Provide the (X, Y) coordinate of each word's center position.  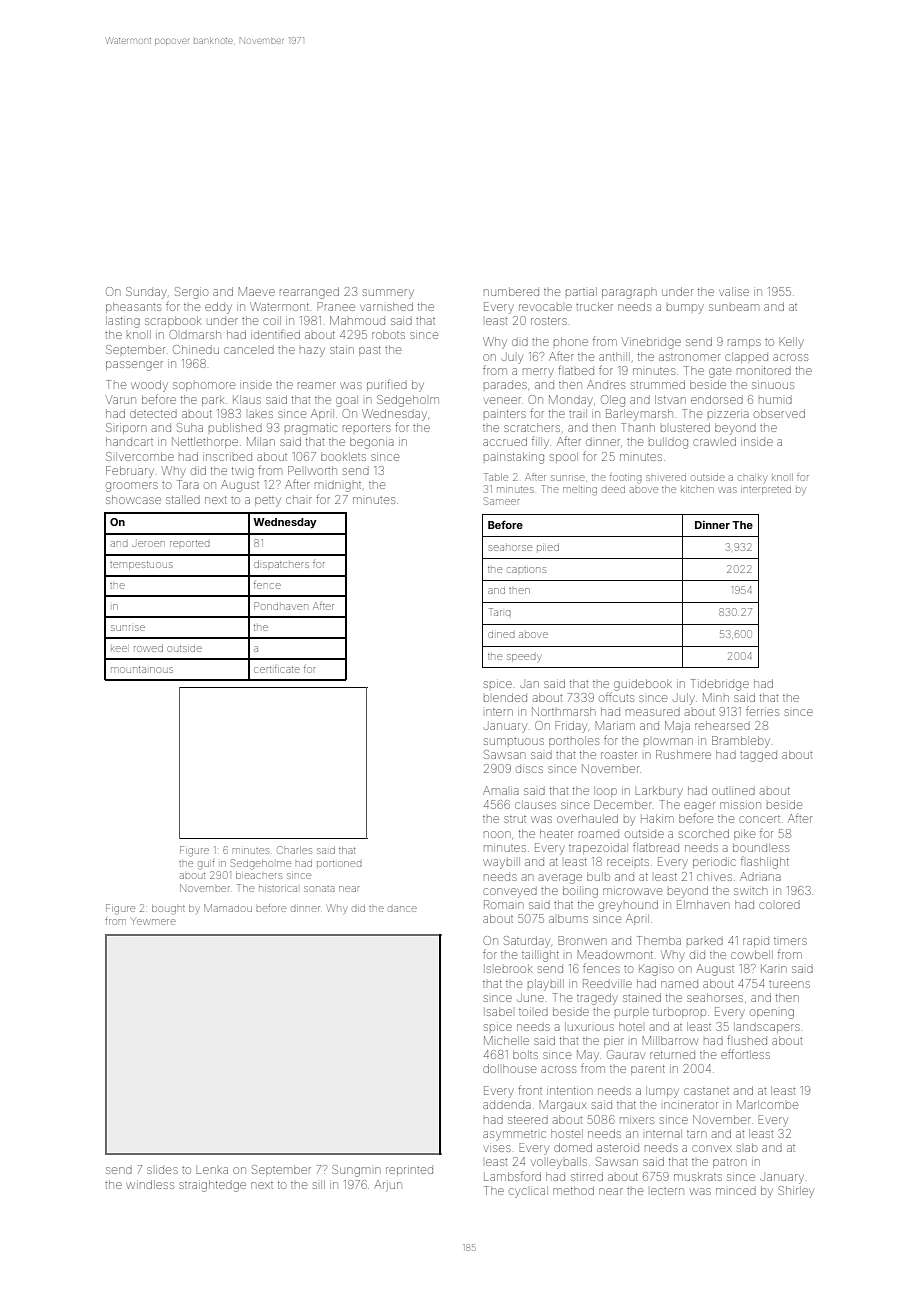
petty (268, 502)
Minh (716, 697)
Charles (294, 850)
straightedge (212, 1186)
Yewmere (153, 921)
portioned (339, 864)
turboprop (679, 1012)
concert (759, 819)
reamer (317, 385)
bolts (525, 1054)
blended (505, 697)
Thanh (638, 427)
